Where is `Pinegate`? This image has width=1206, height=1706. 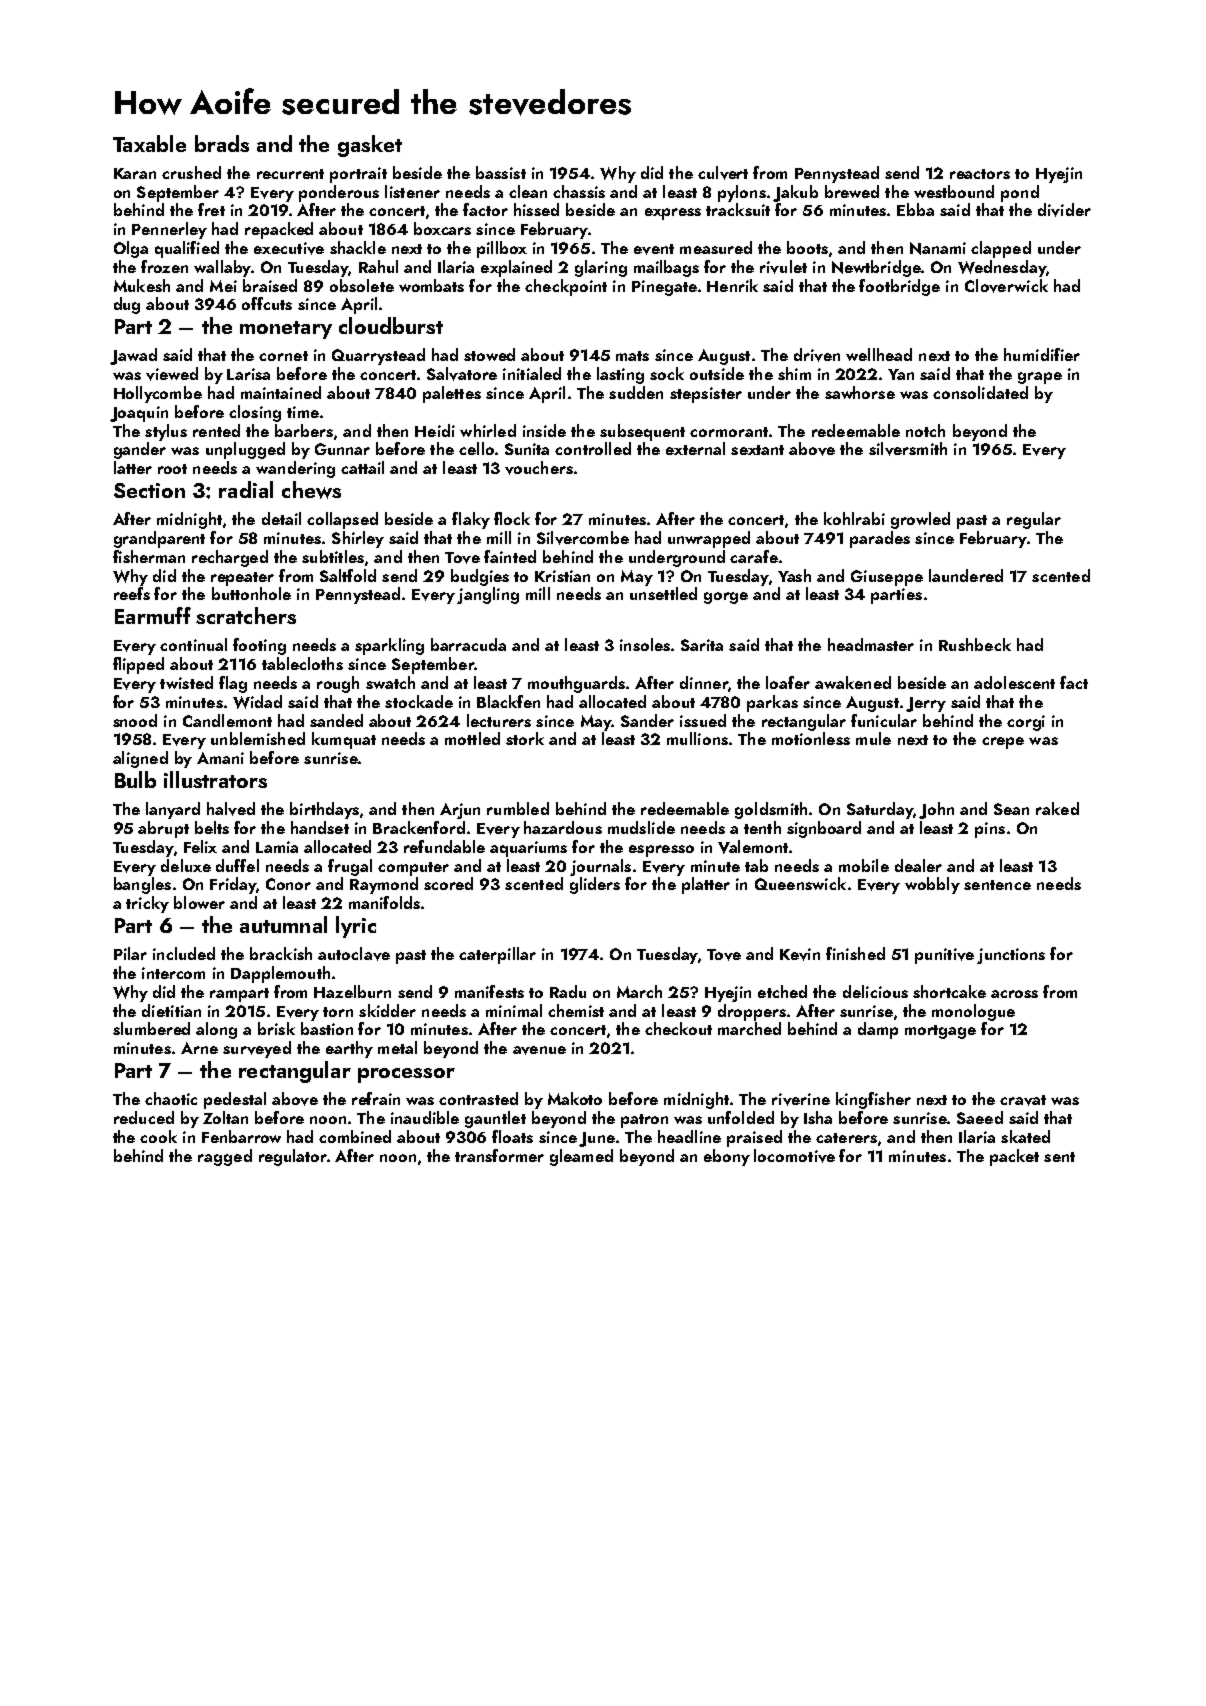 Pinegate is located at coordinates (664, 288).
